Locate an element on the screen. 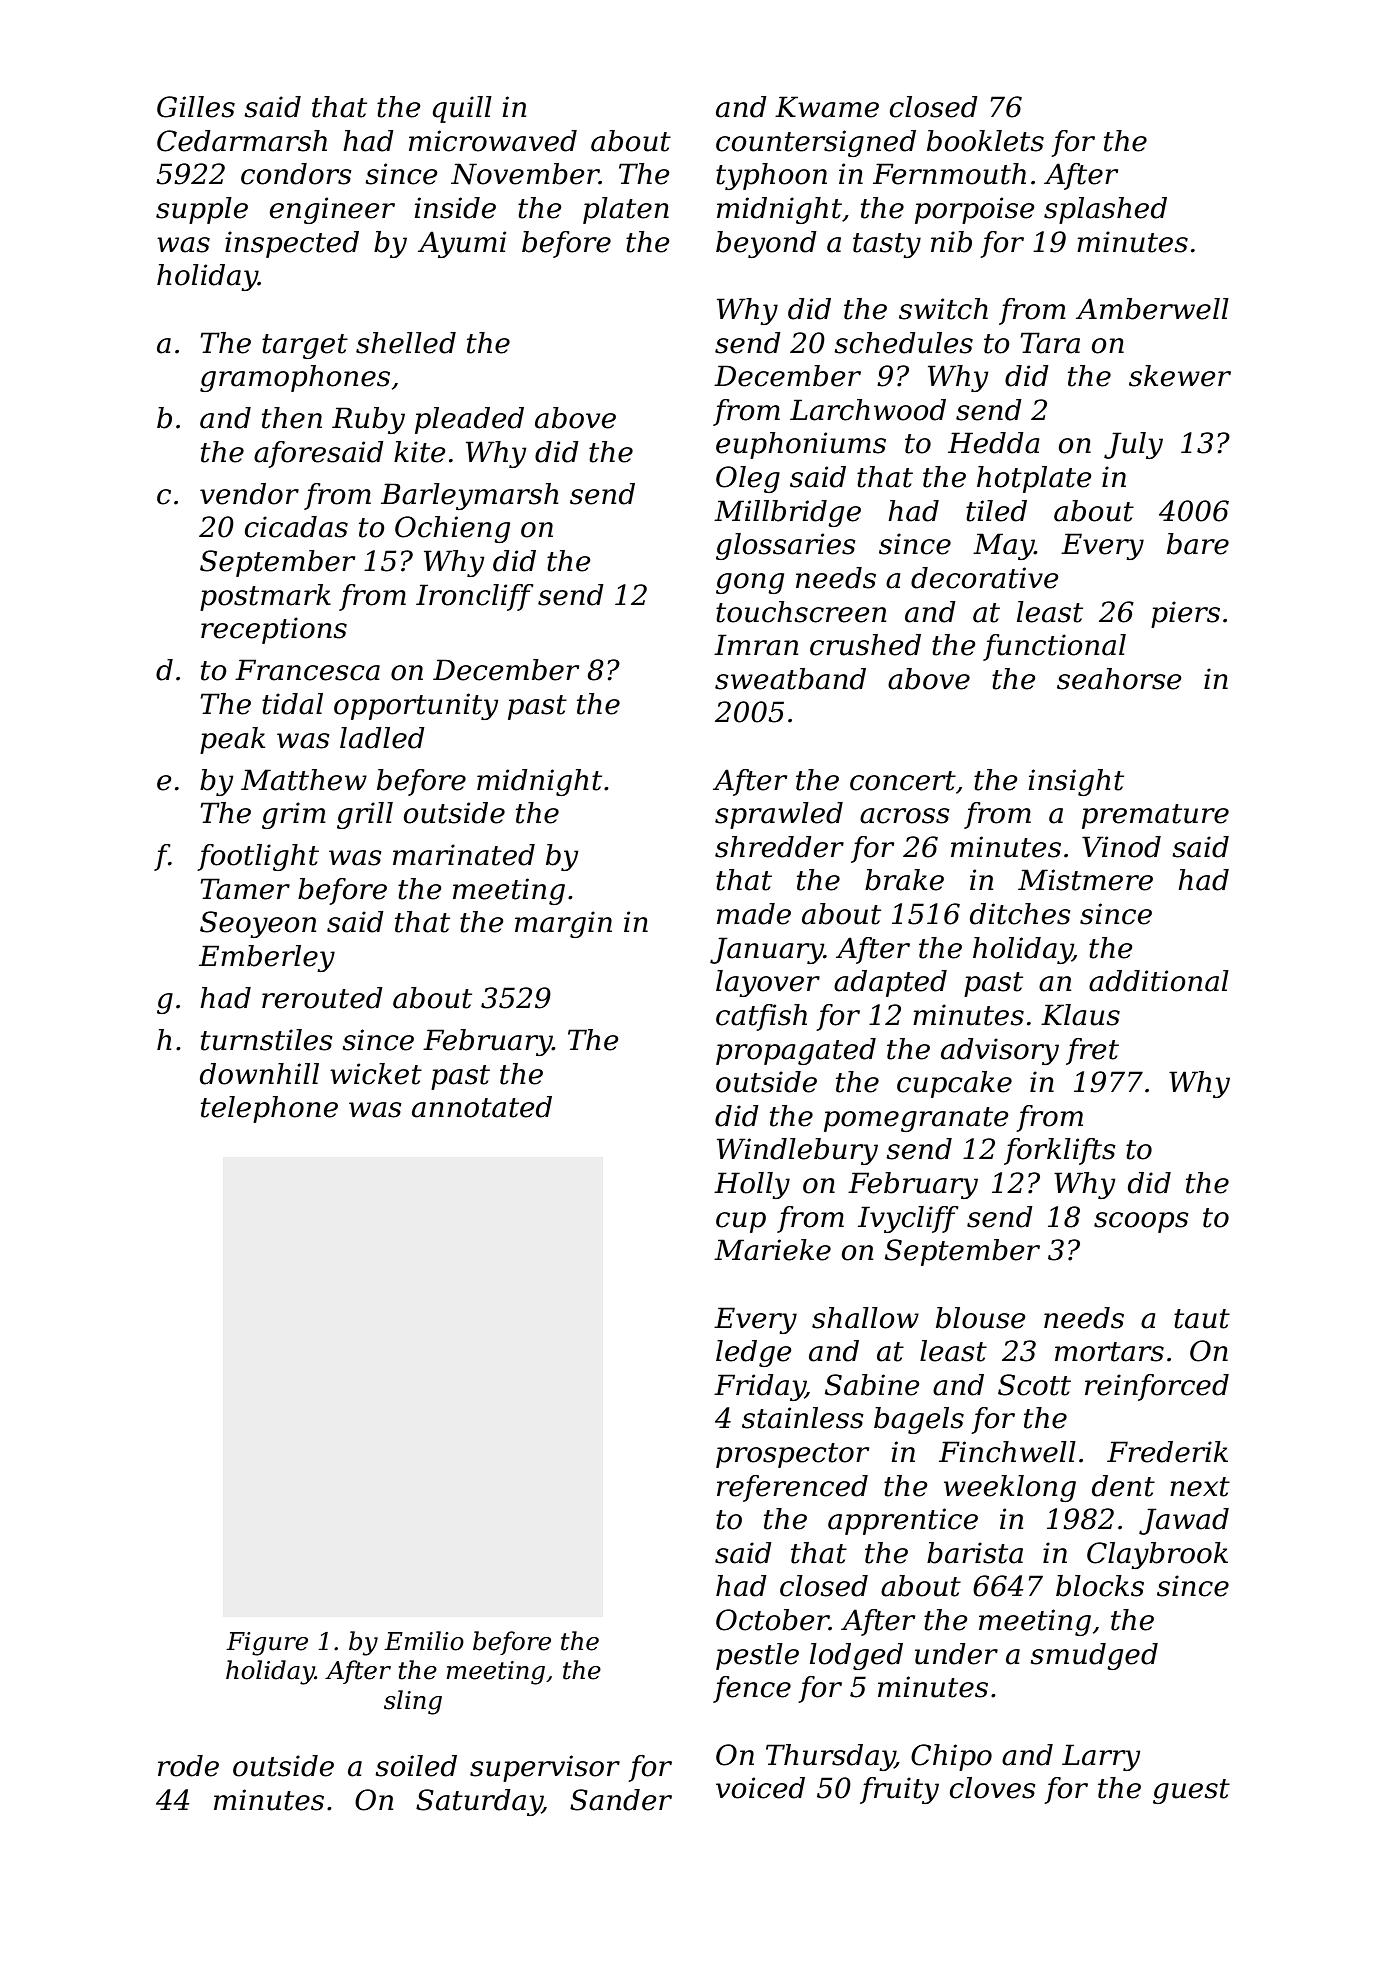 This screenshot has width=1386, height=1969. telephone is located at coordinates (269, 1109).
